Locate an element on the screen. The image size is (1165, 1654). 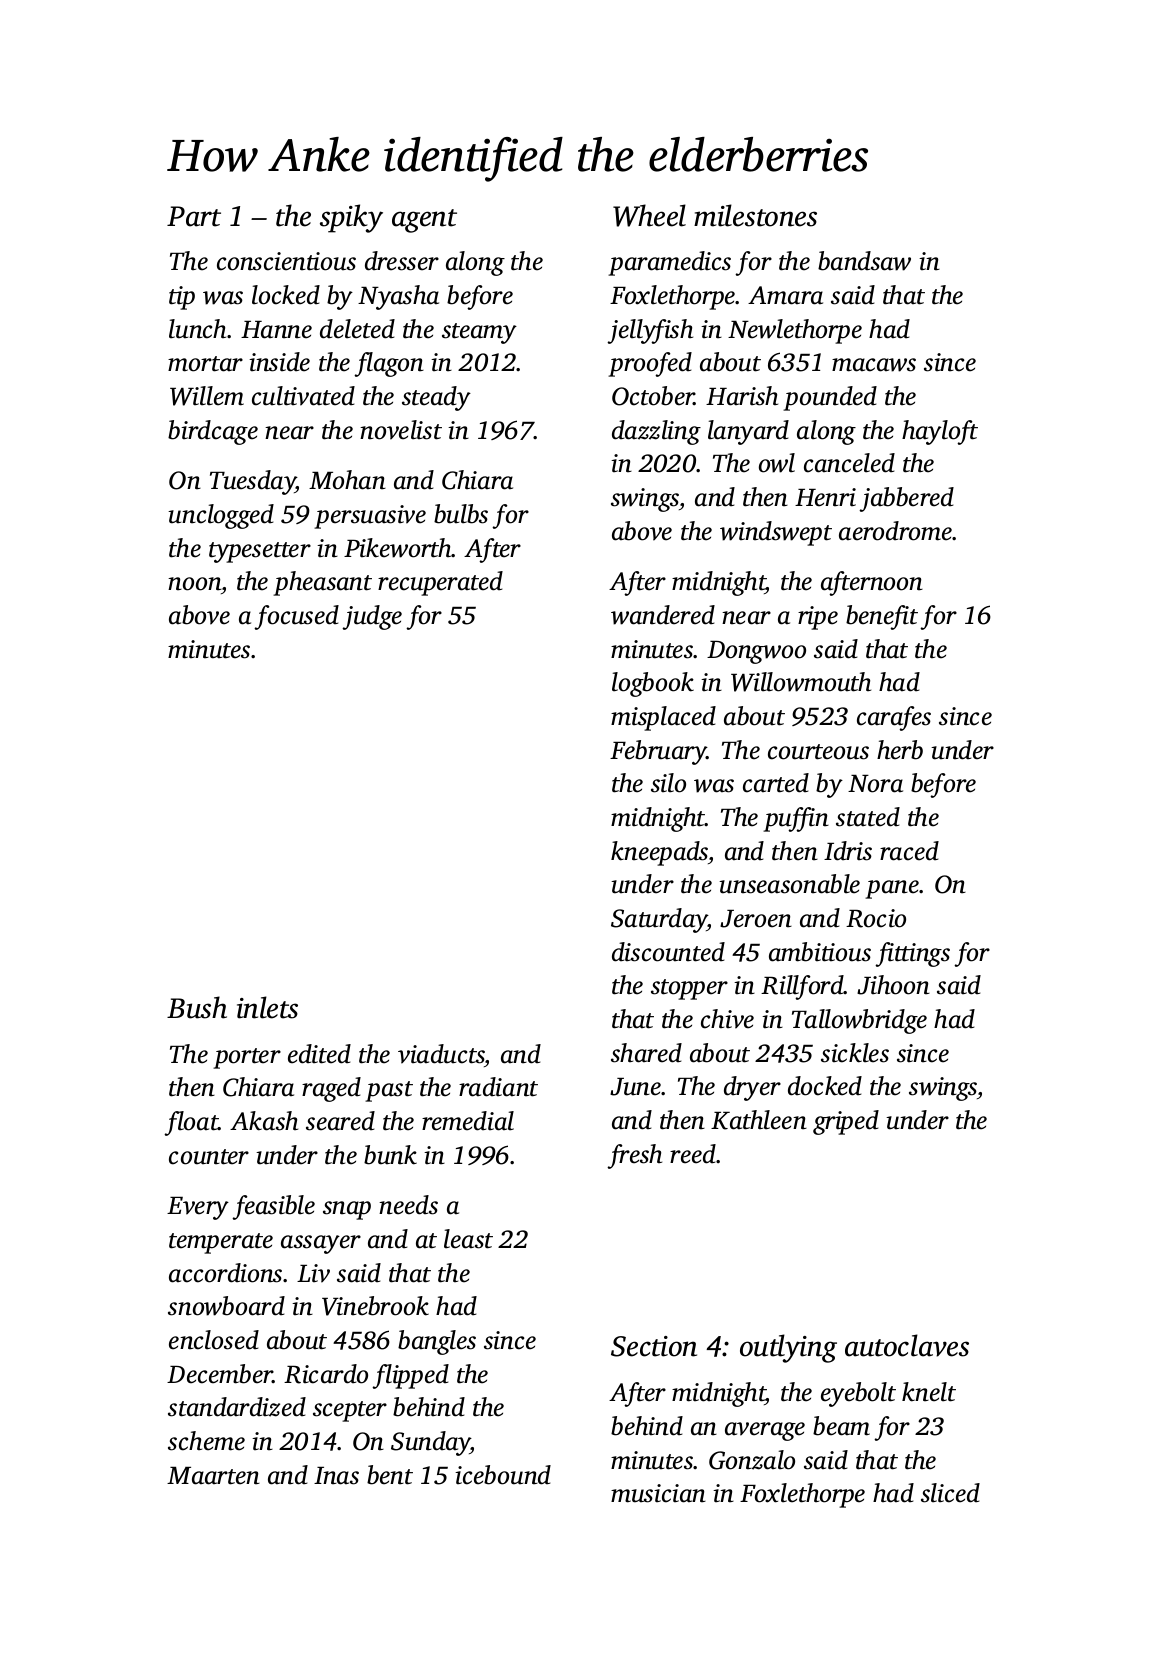
Wheel is located at coordinates (649, 215).
